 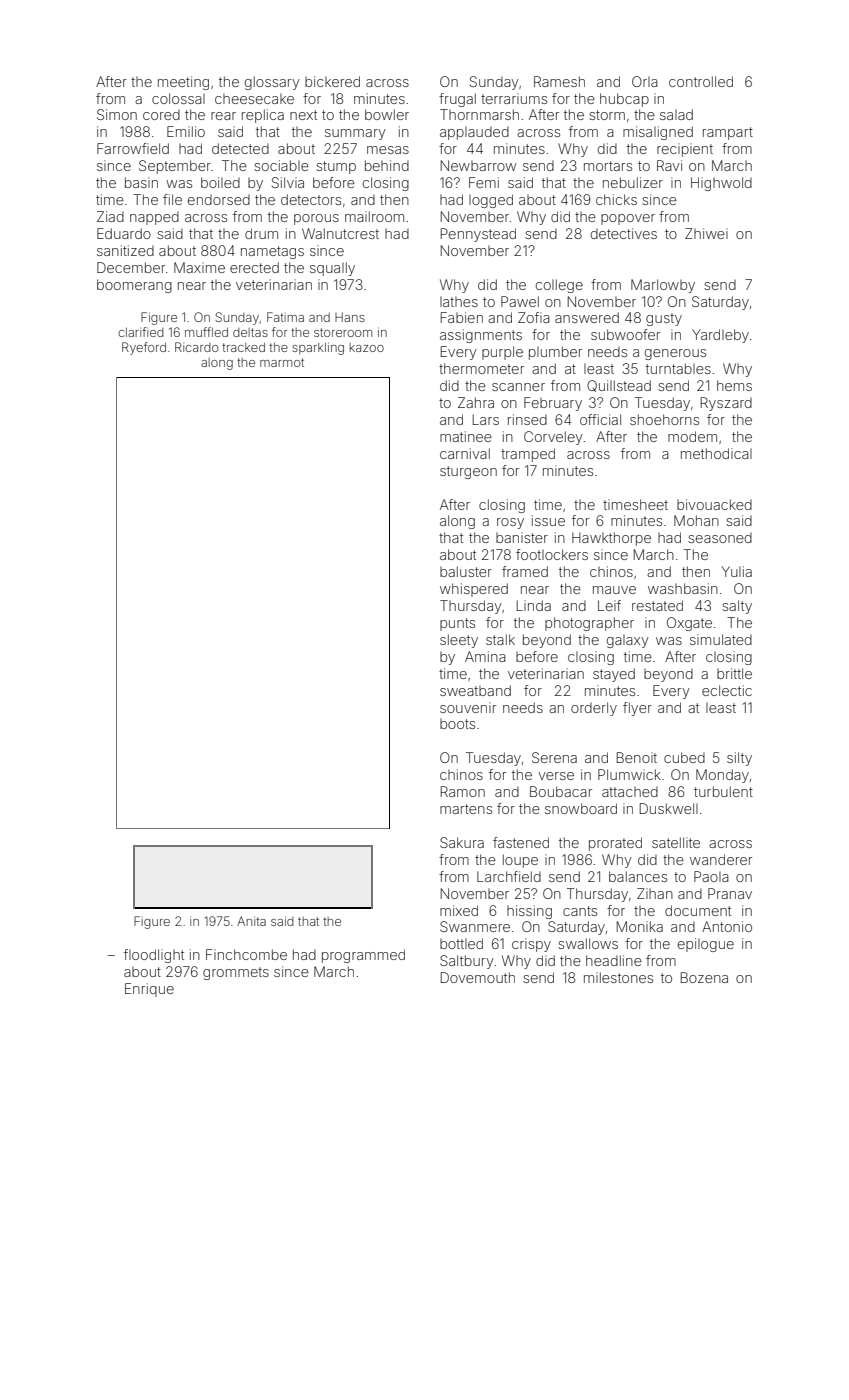 I want to click on deltas, so click(x=250, y=332).
